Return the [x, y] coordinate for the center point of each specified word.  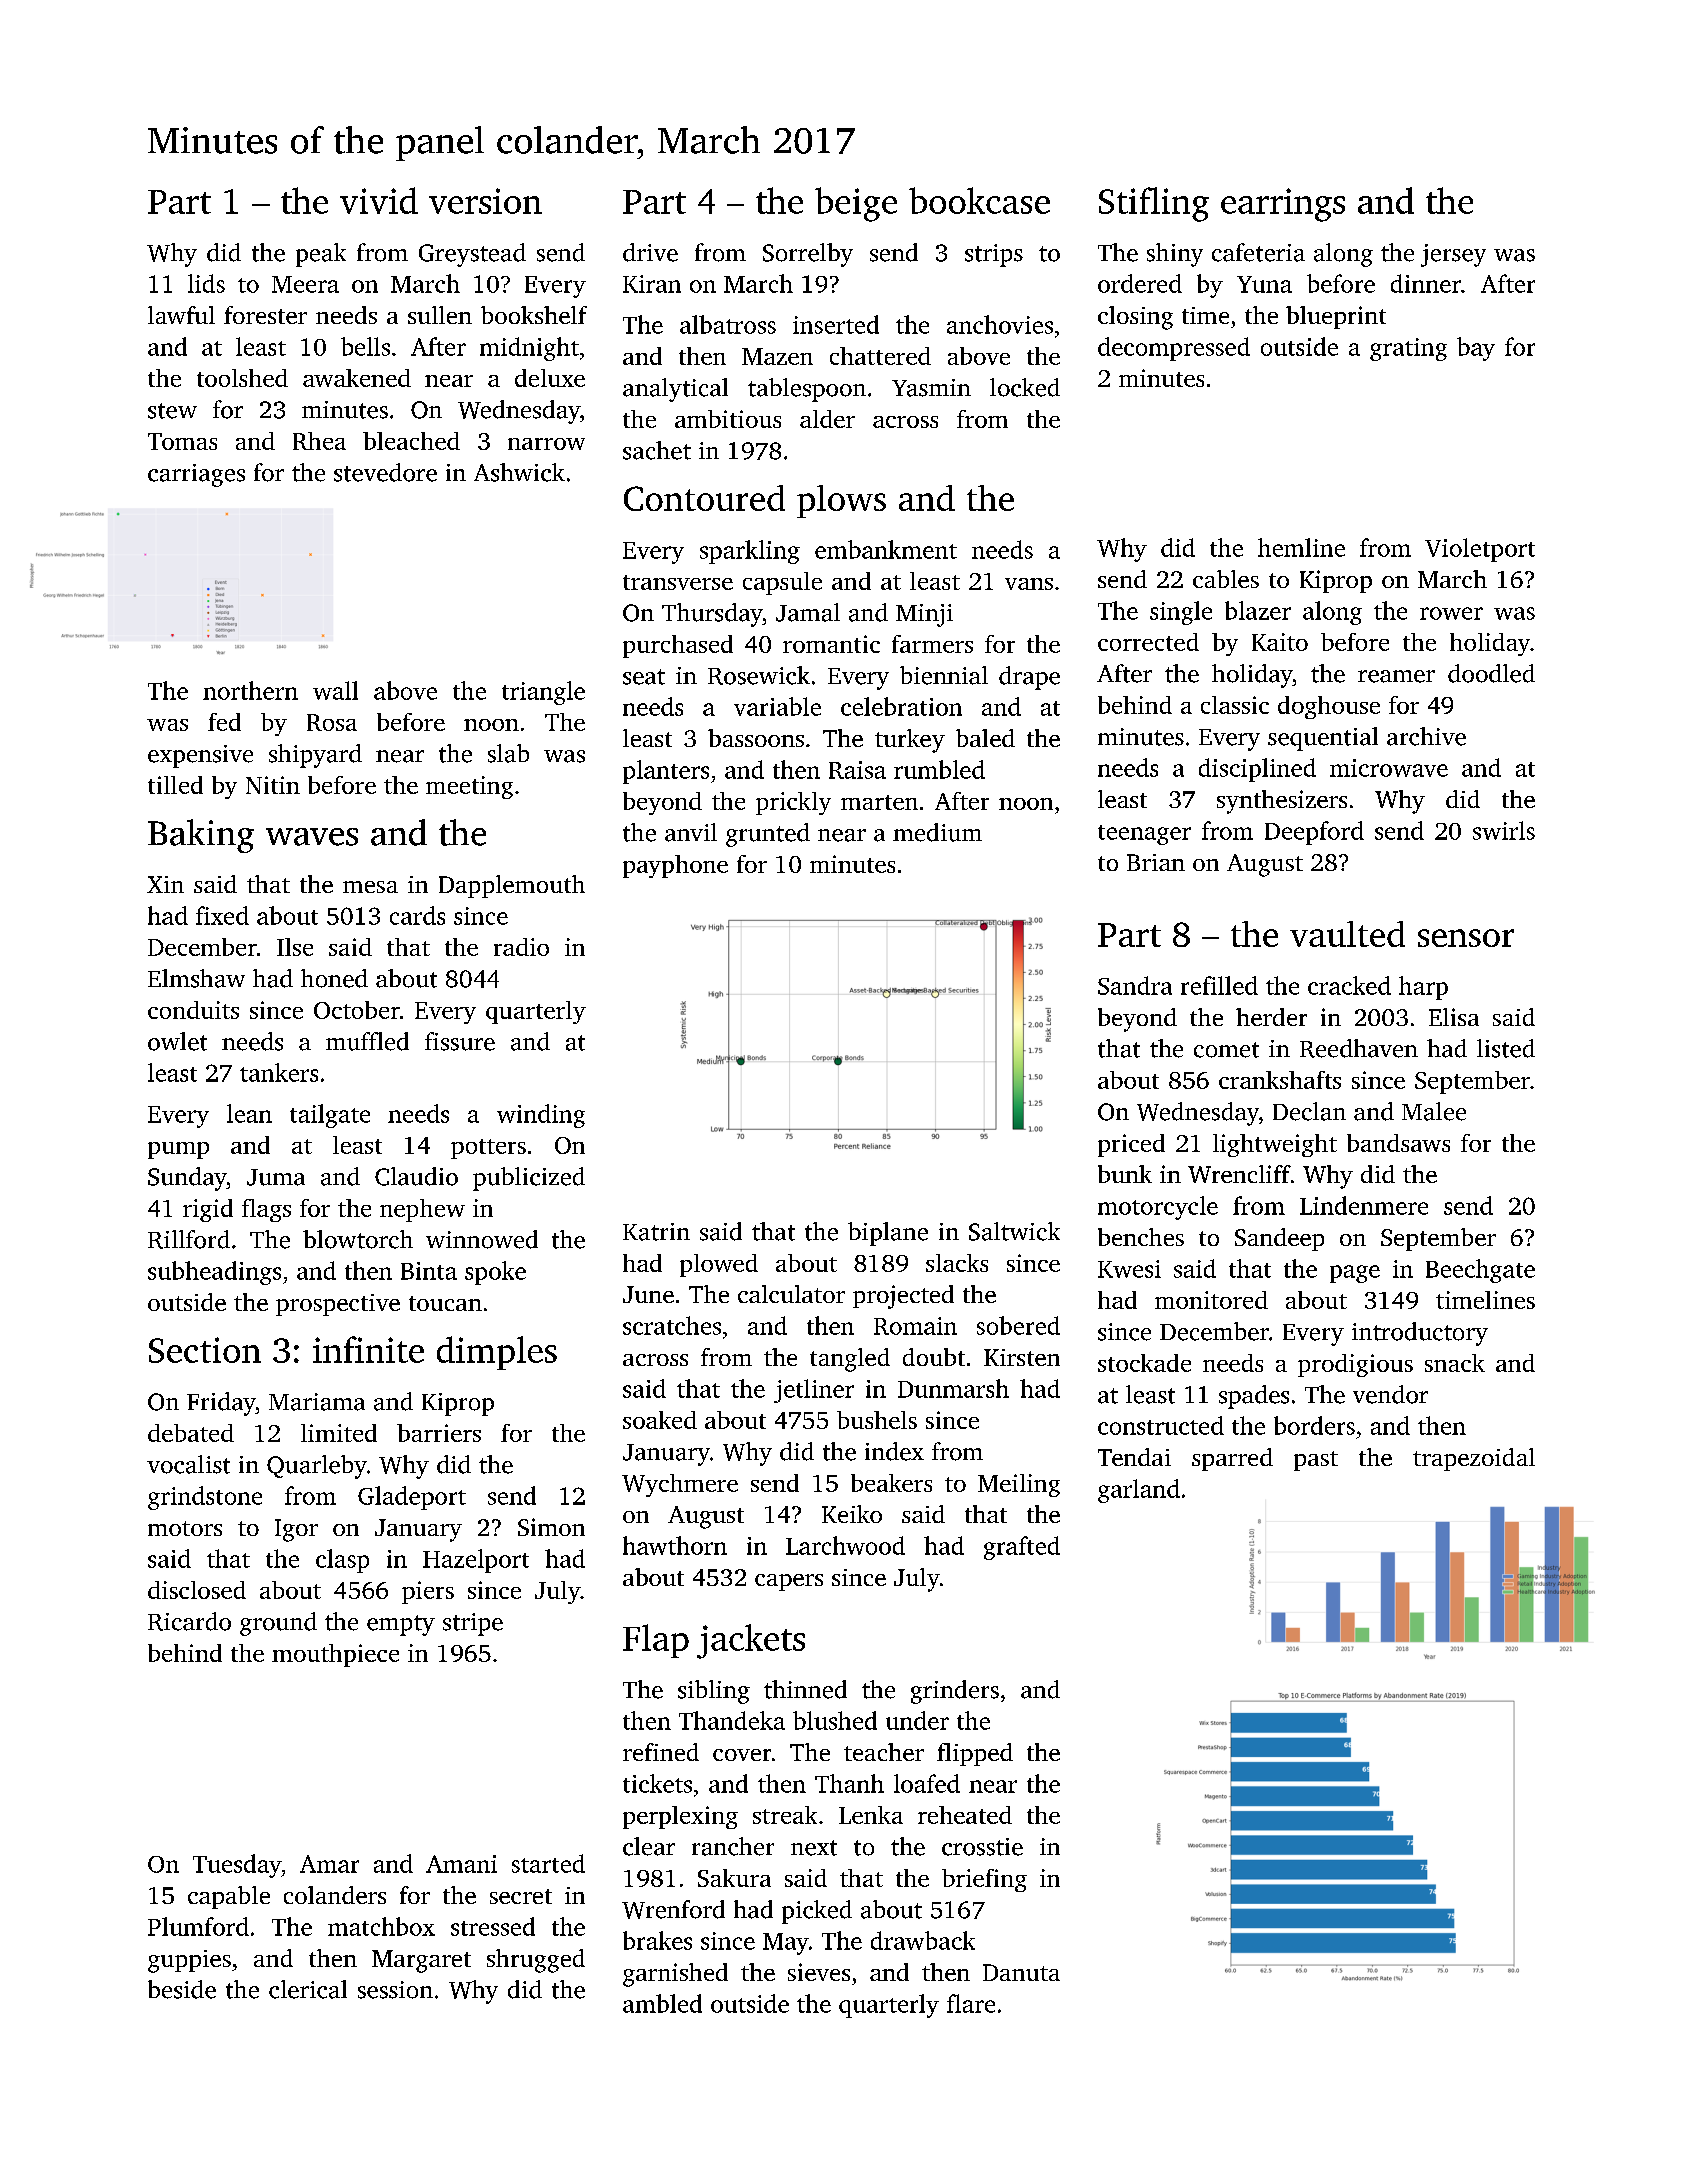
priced [1131, 1145]
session [395, 1990]
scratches [672, 1325]
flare [971, 2003]
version [485, 201]
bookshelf [534, 315]
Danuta [1021, 1972]
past [1316, 1461]
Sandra [1135, 985]
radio [521, 947]
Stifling [1154, 204]
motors [185, 1528]
